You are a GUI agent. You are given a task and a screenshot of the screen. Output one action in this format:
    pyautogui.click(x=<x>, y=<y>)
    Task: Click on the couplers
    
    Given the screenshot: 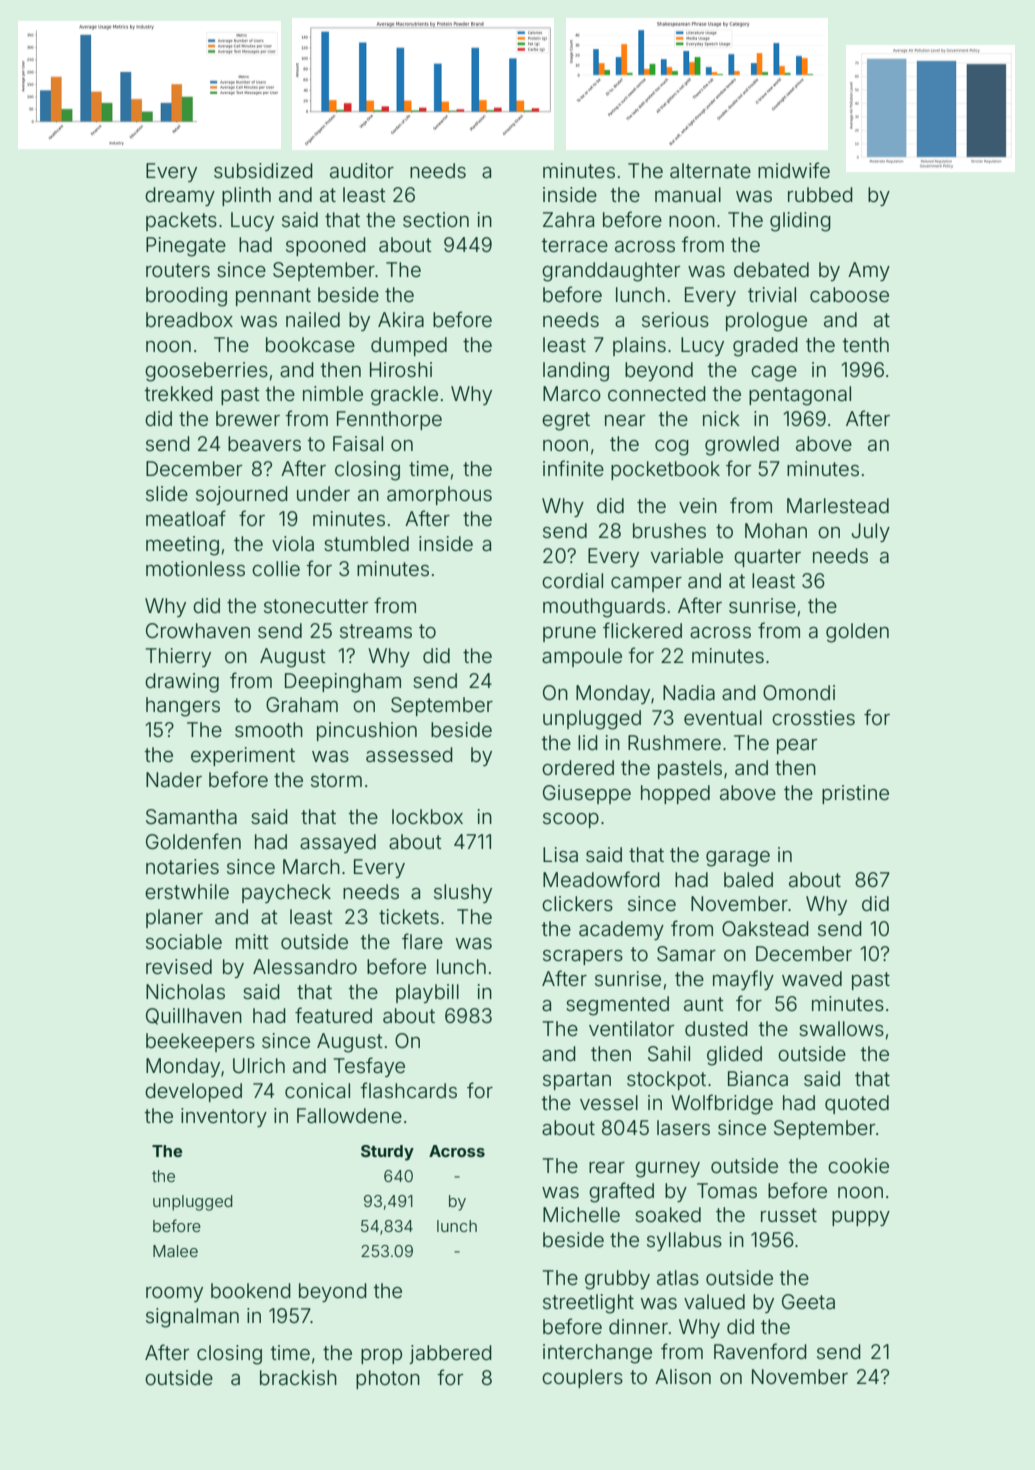 What is the action you would take?
    pyautogui.click(x=582, y=1378)
